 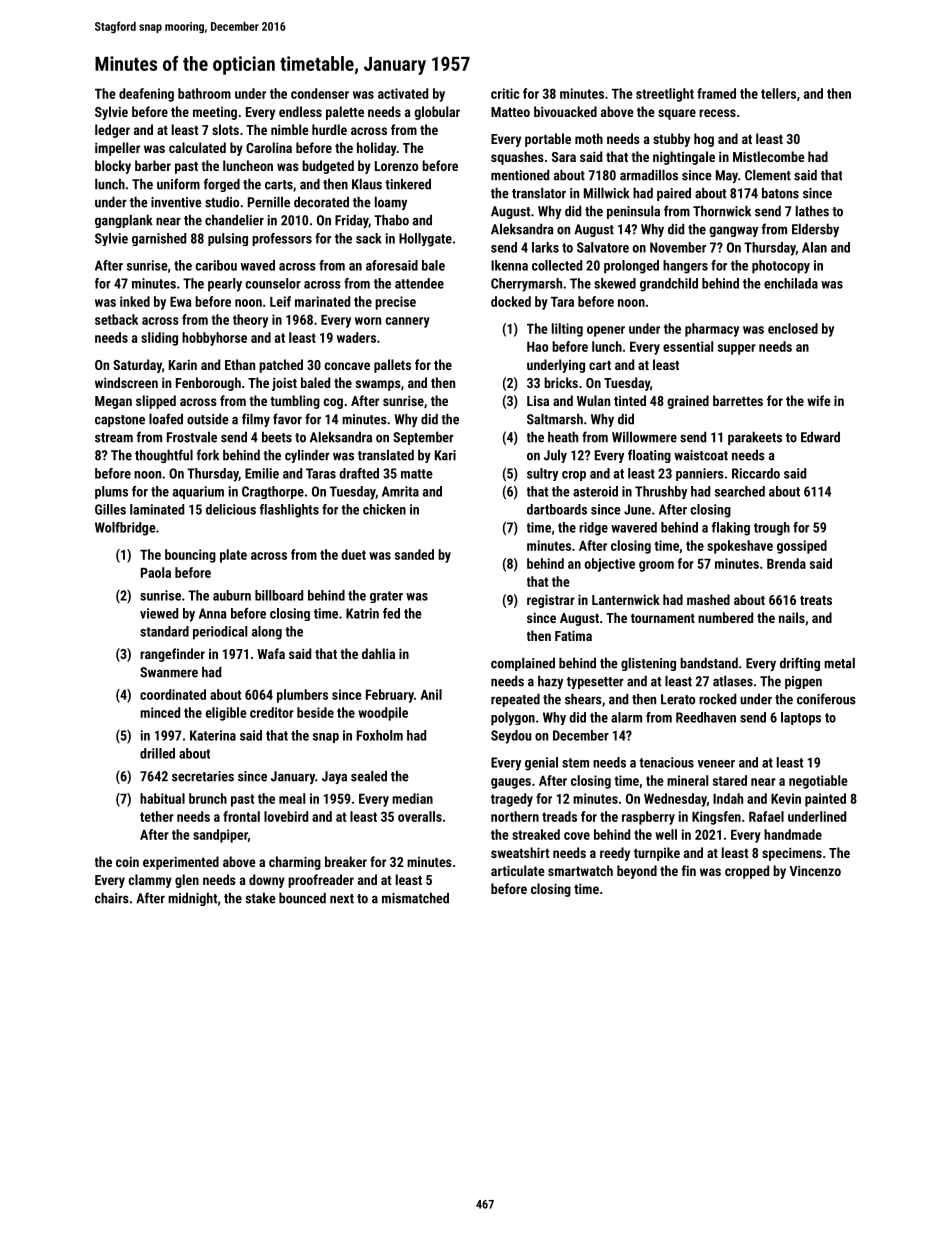 What do you see at coordinates (551, 601) in the document?
I see `registrar` at bounding box center [551, 601].
